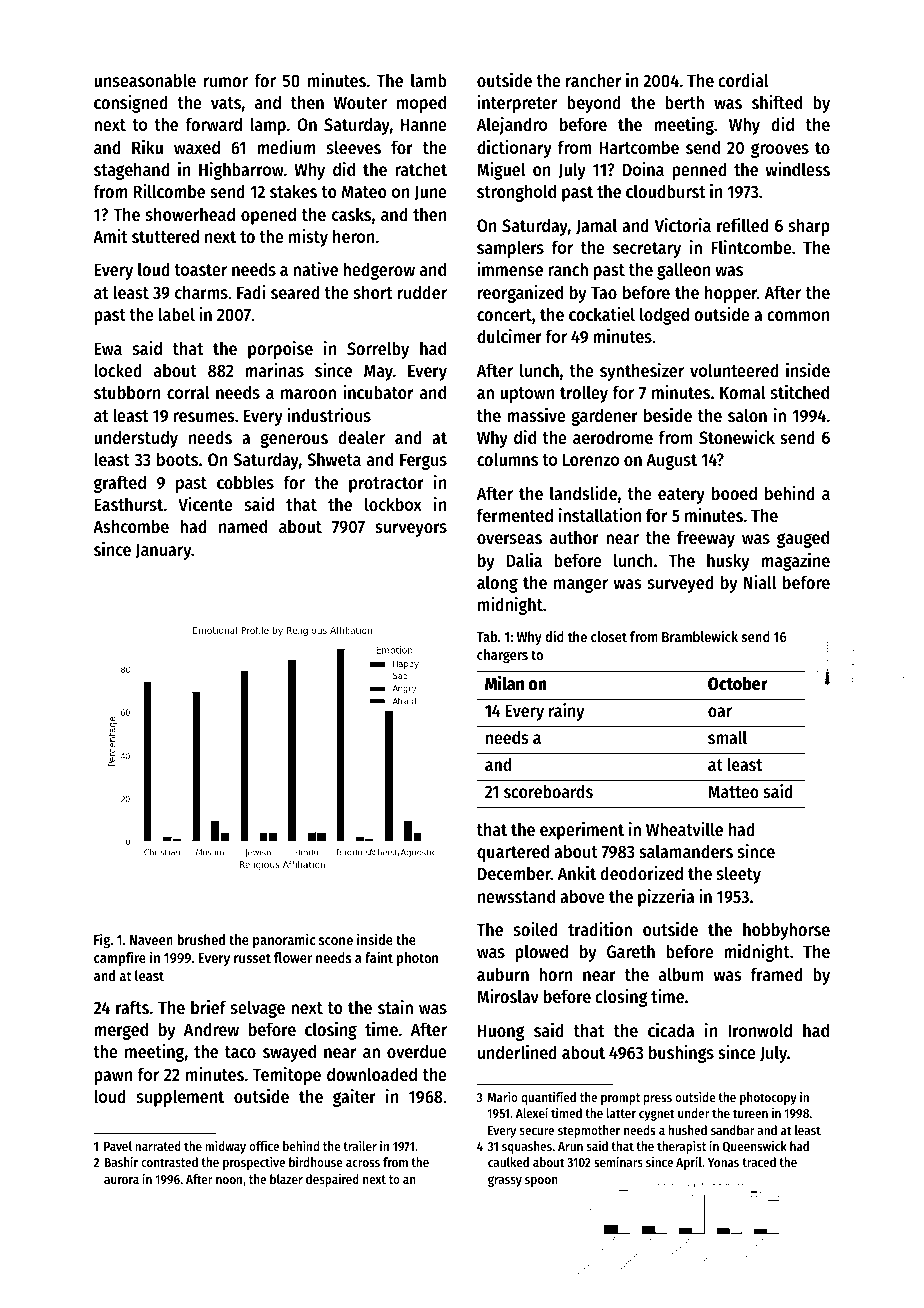 This image has height=1308, width=924. I want to click on Bramblewick, so click(700, 636).
